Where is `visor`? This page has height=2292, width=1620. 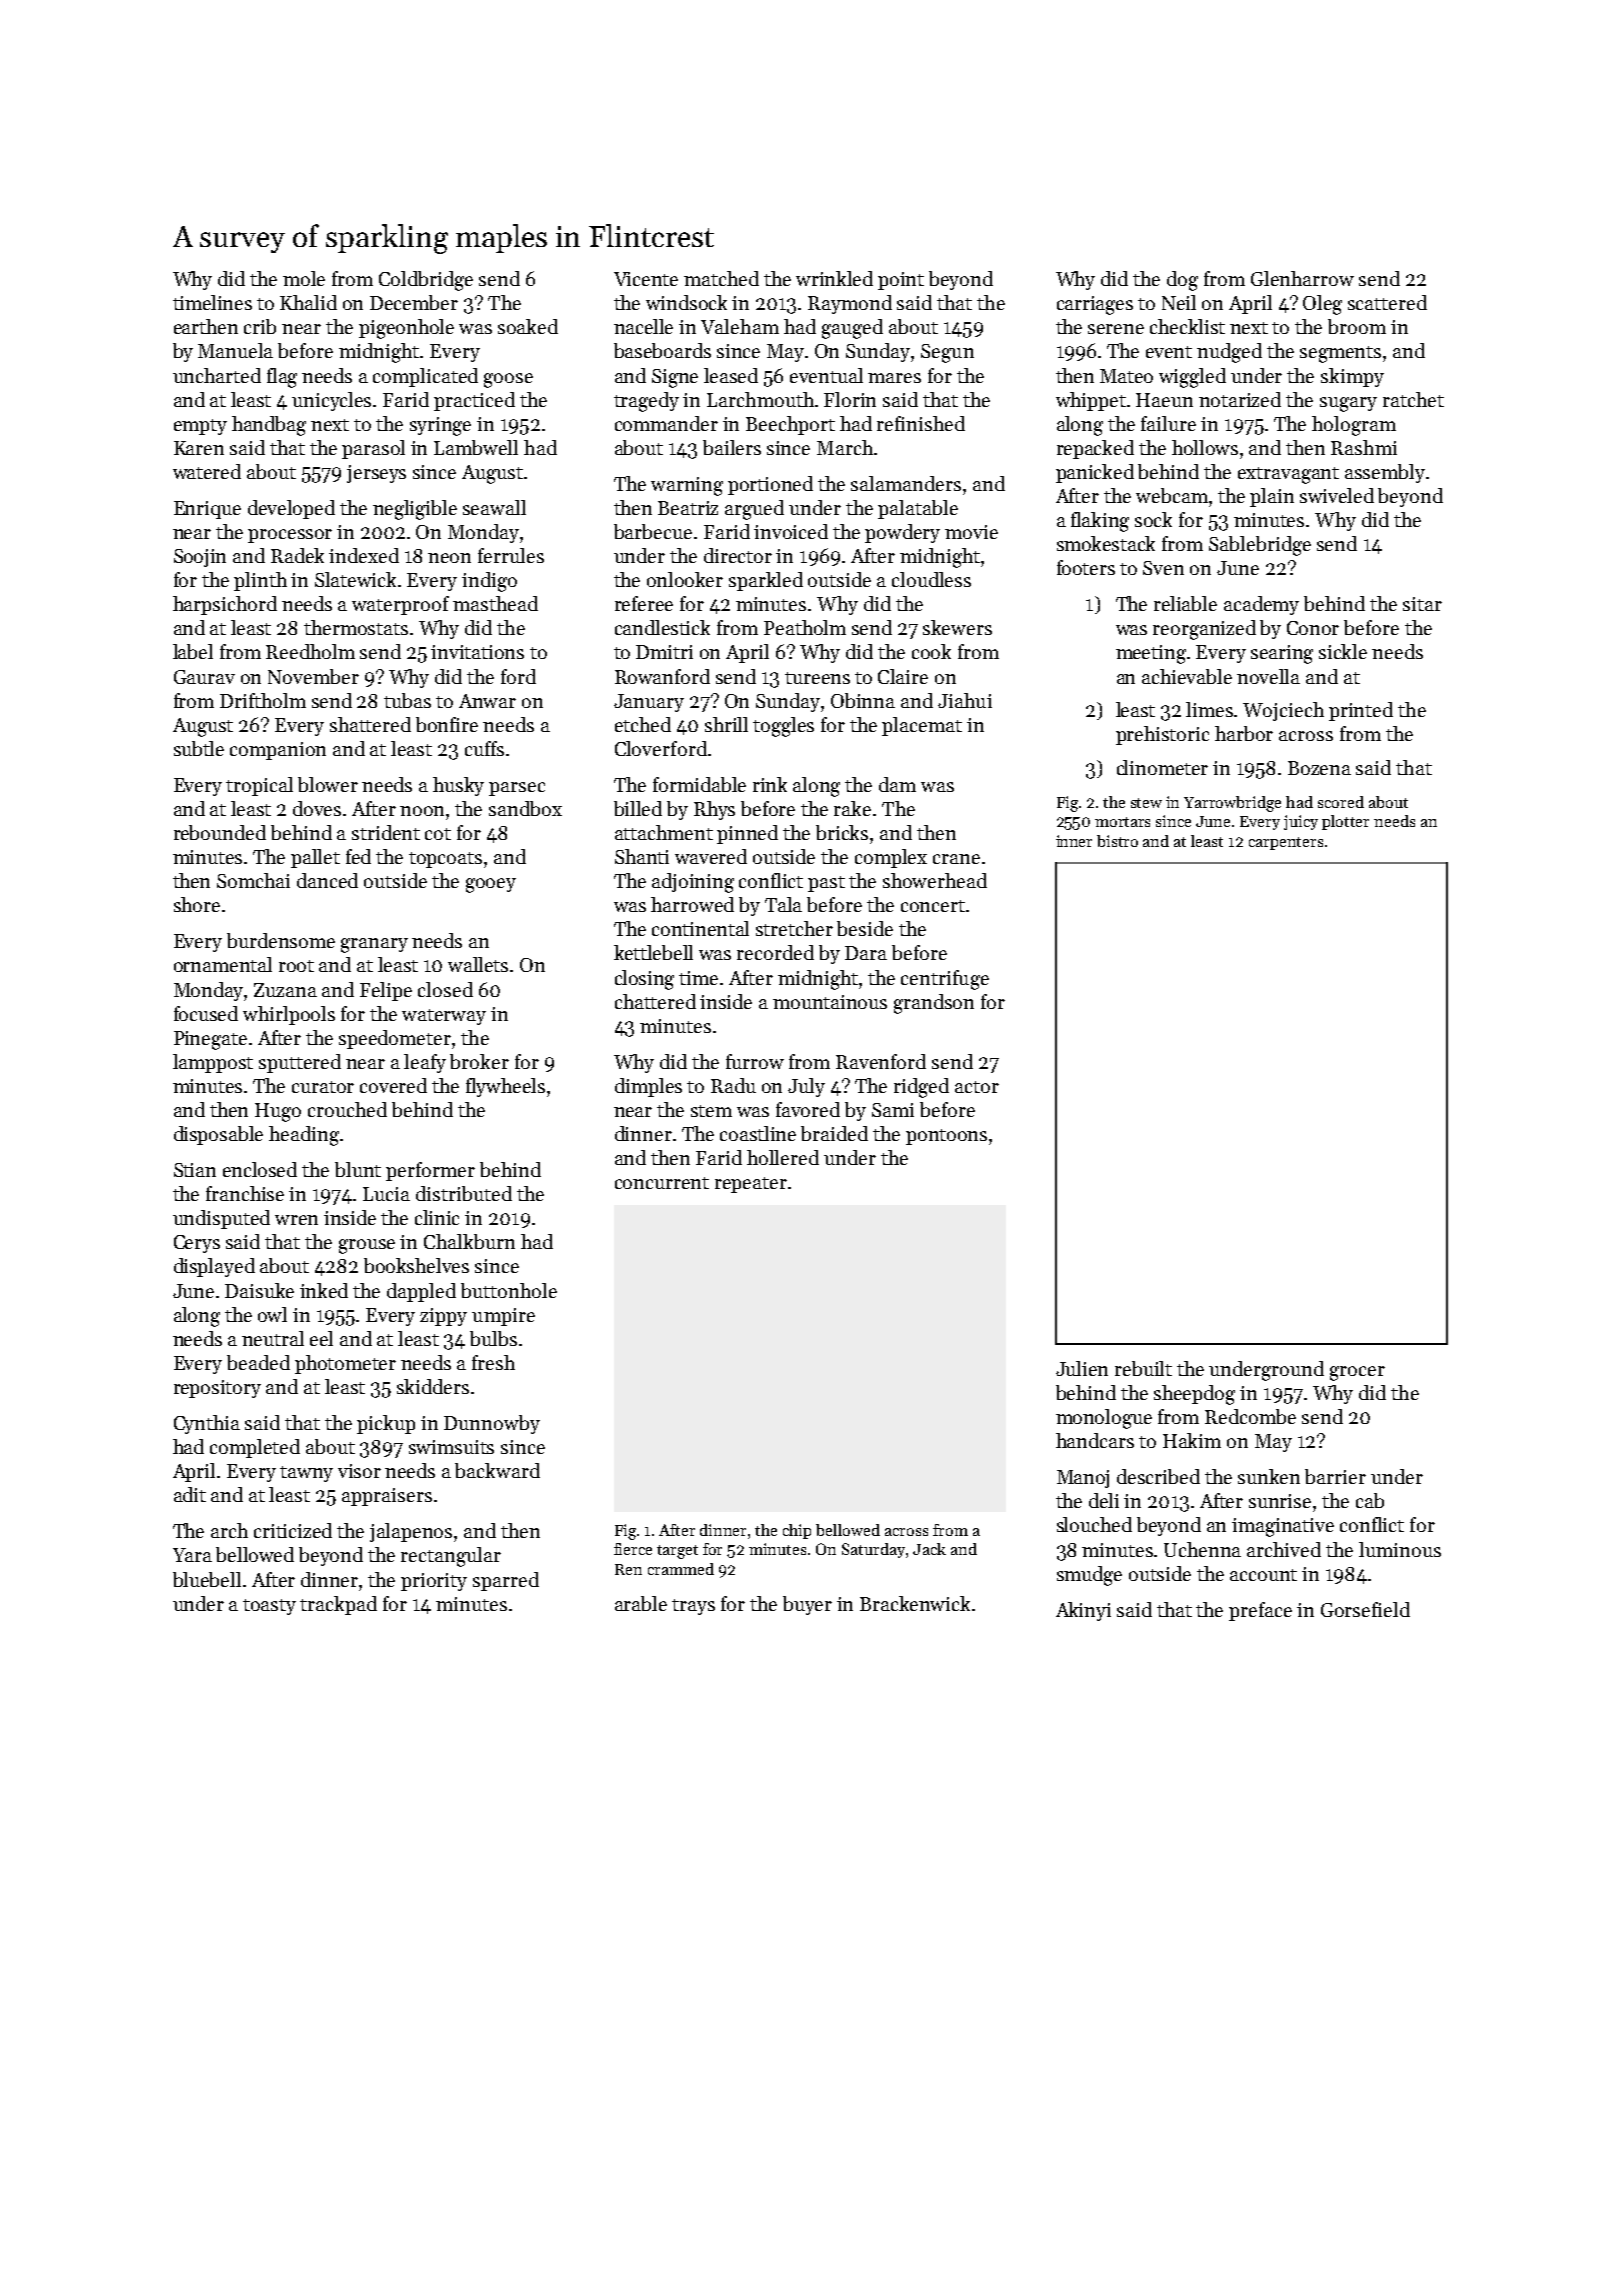
visor is located at coordinates (359, 1471).
